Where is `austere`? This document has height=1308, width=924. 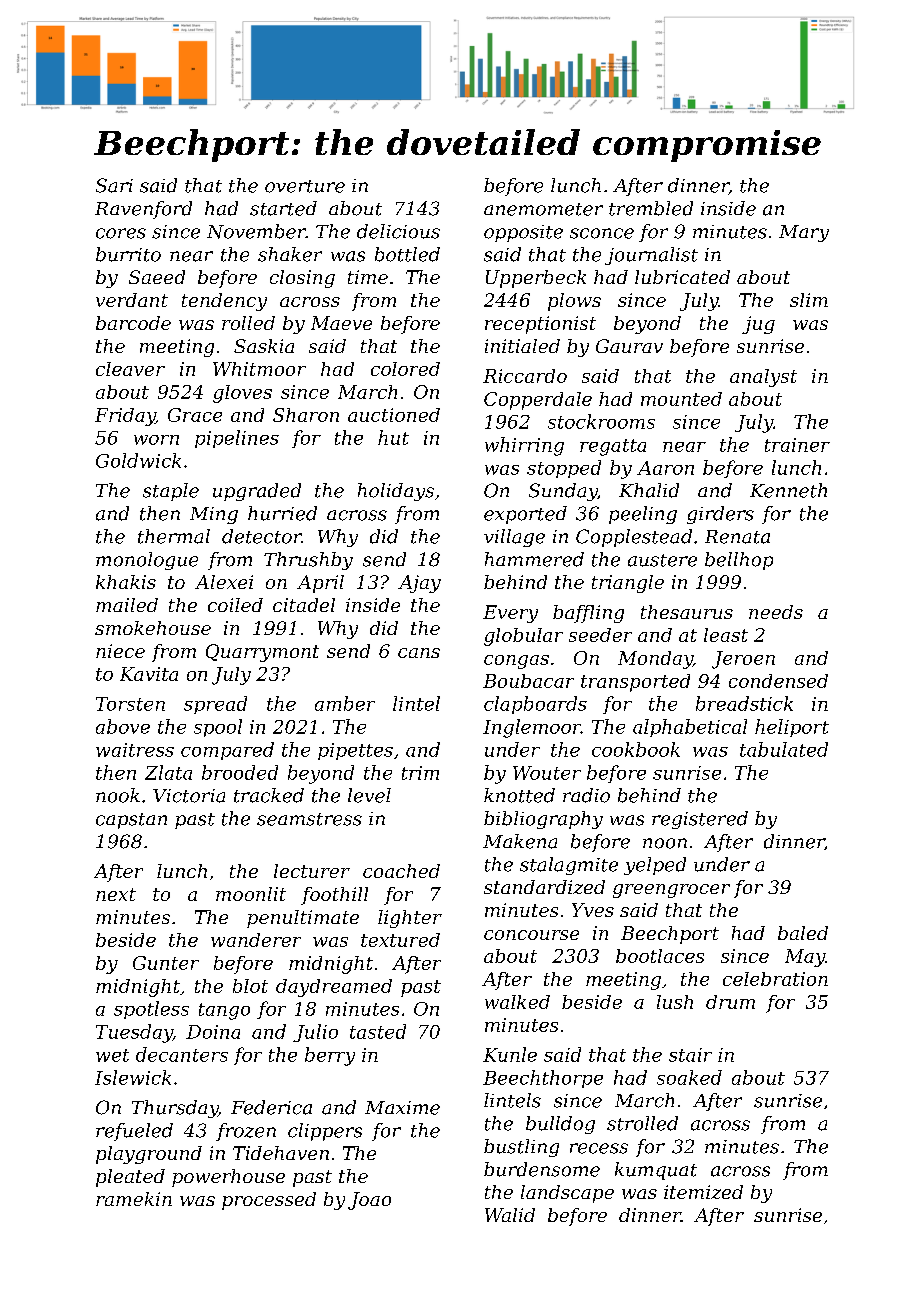
austere is located at coordinates (662, 560).
